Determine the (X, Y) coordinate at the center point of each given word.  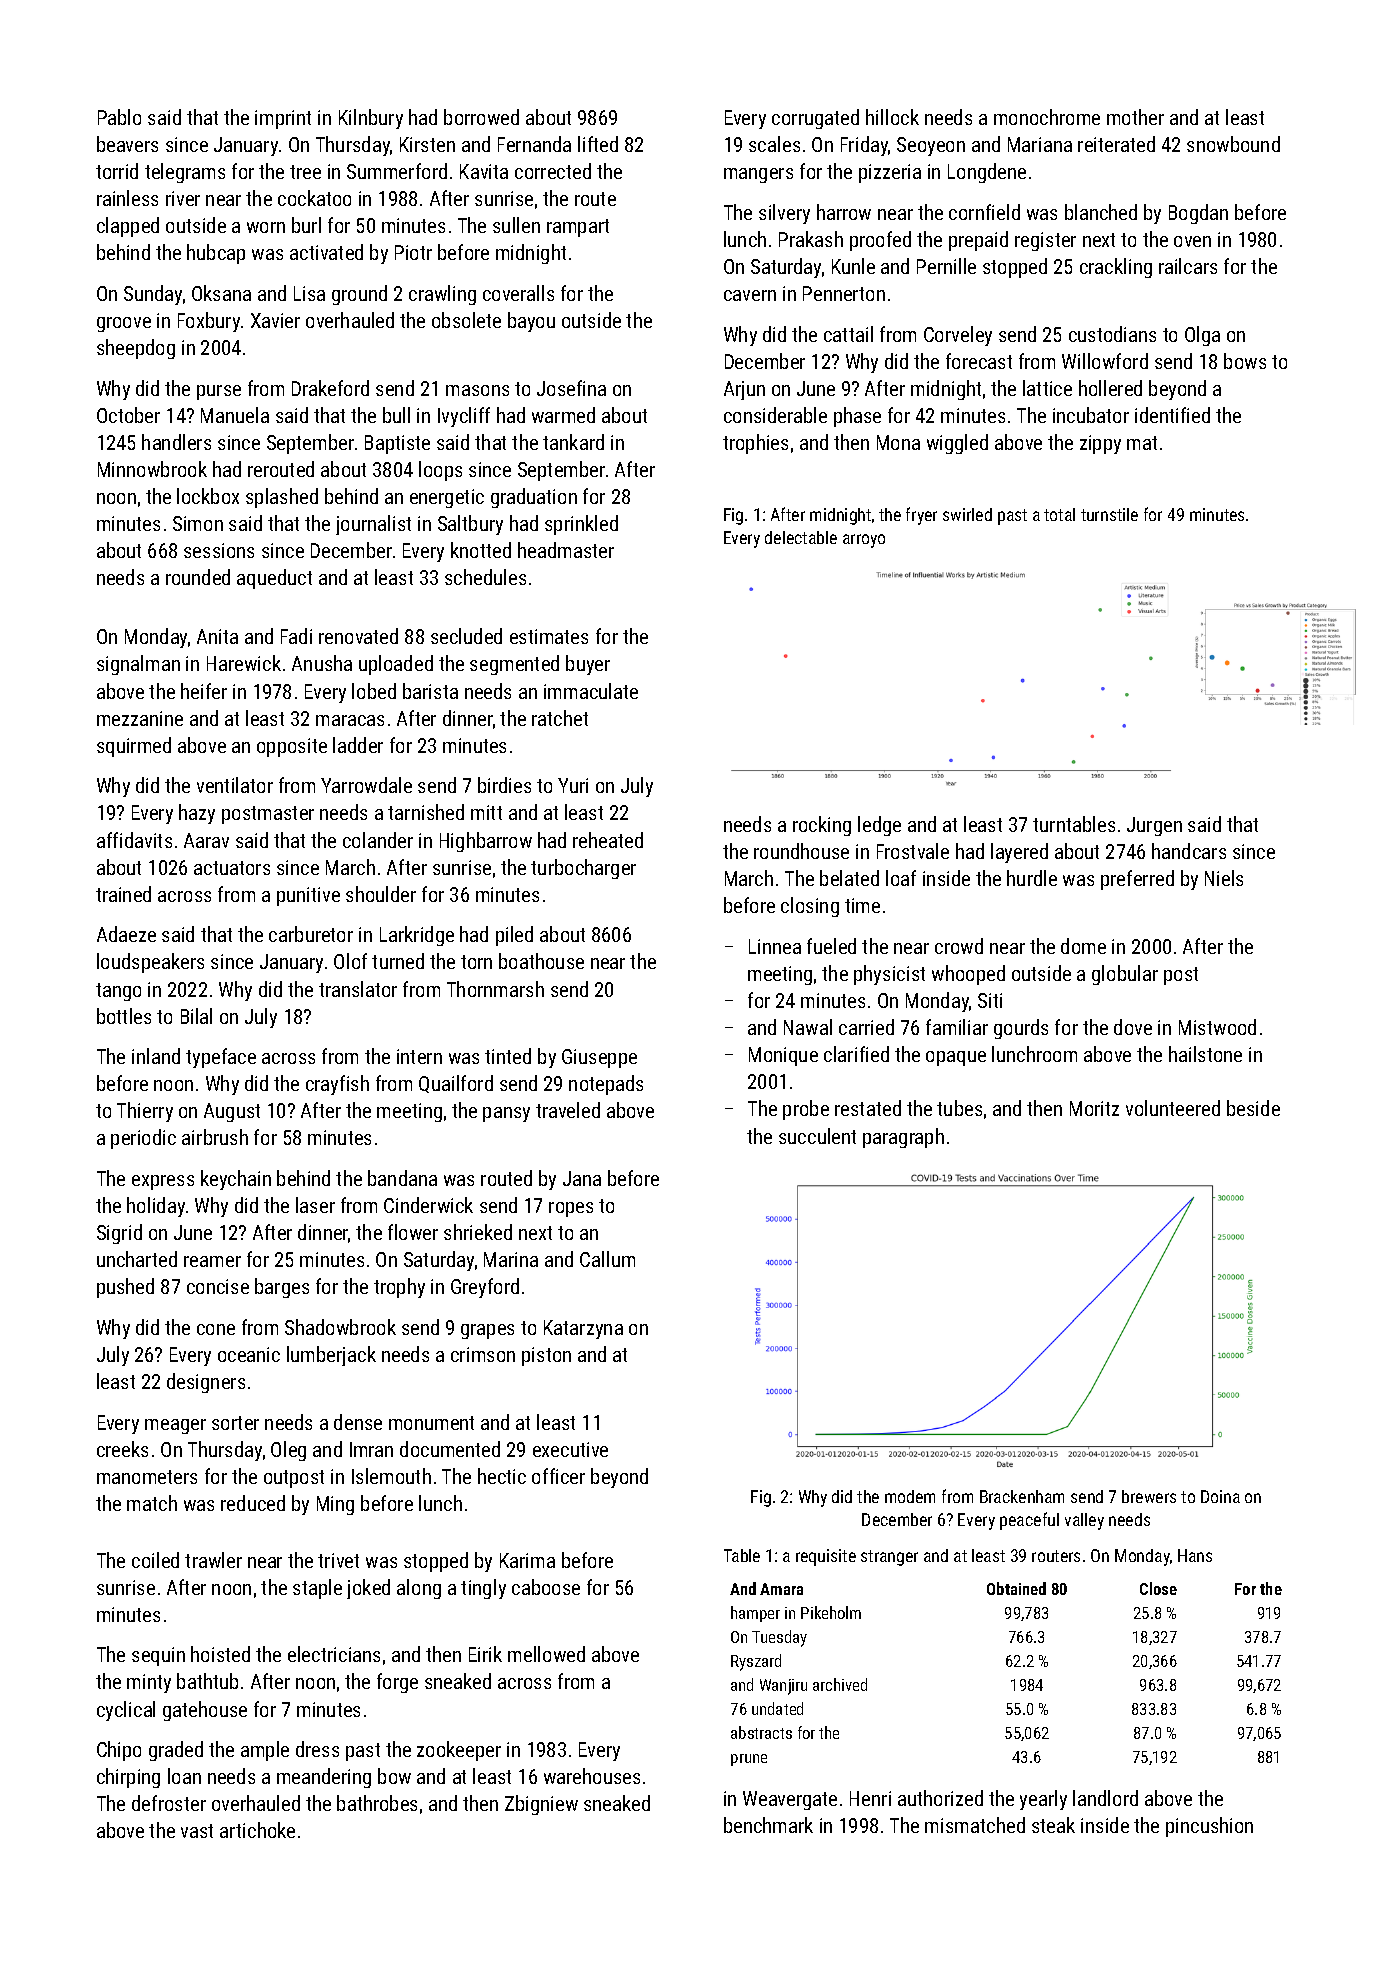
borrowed (481, 117)
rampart (578, 228)
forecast (979, 361)
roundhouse (801, 851)
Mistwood (1217, 1027)
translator (358, 989)
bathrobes (377, 1803)
